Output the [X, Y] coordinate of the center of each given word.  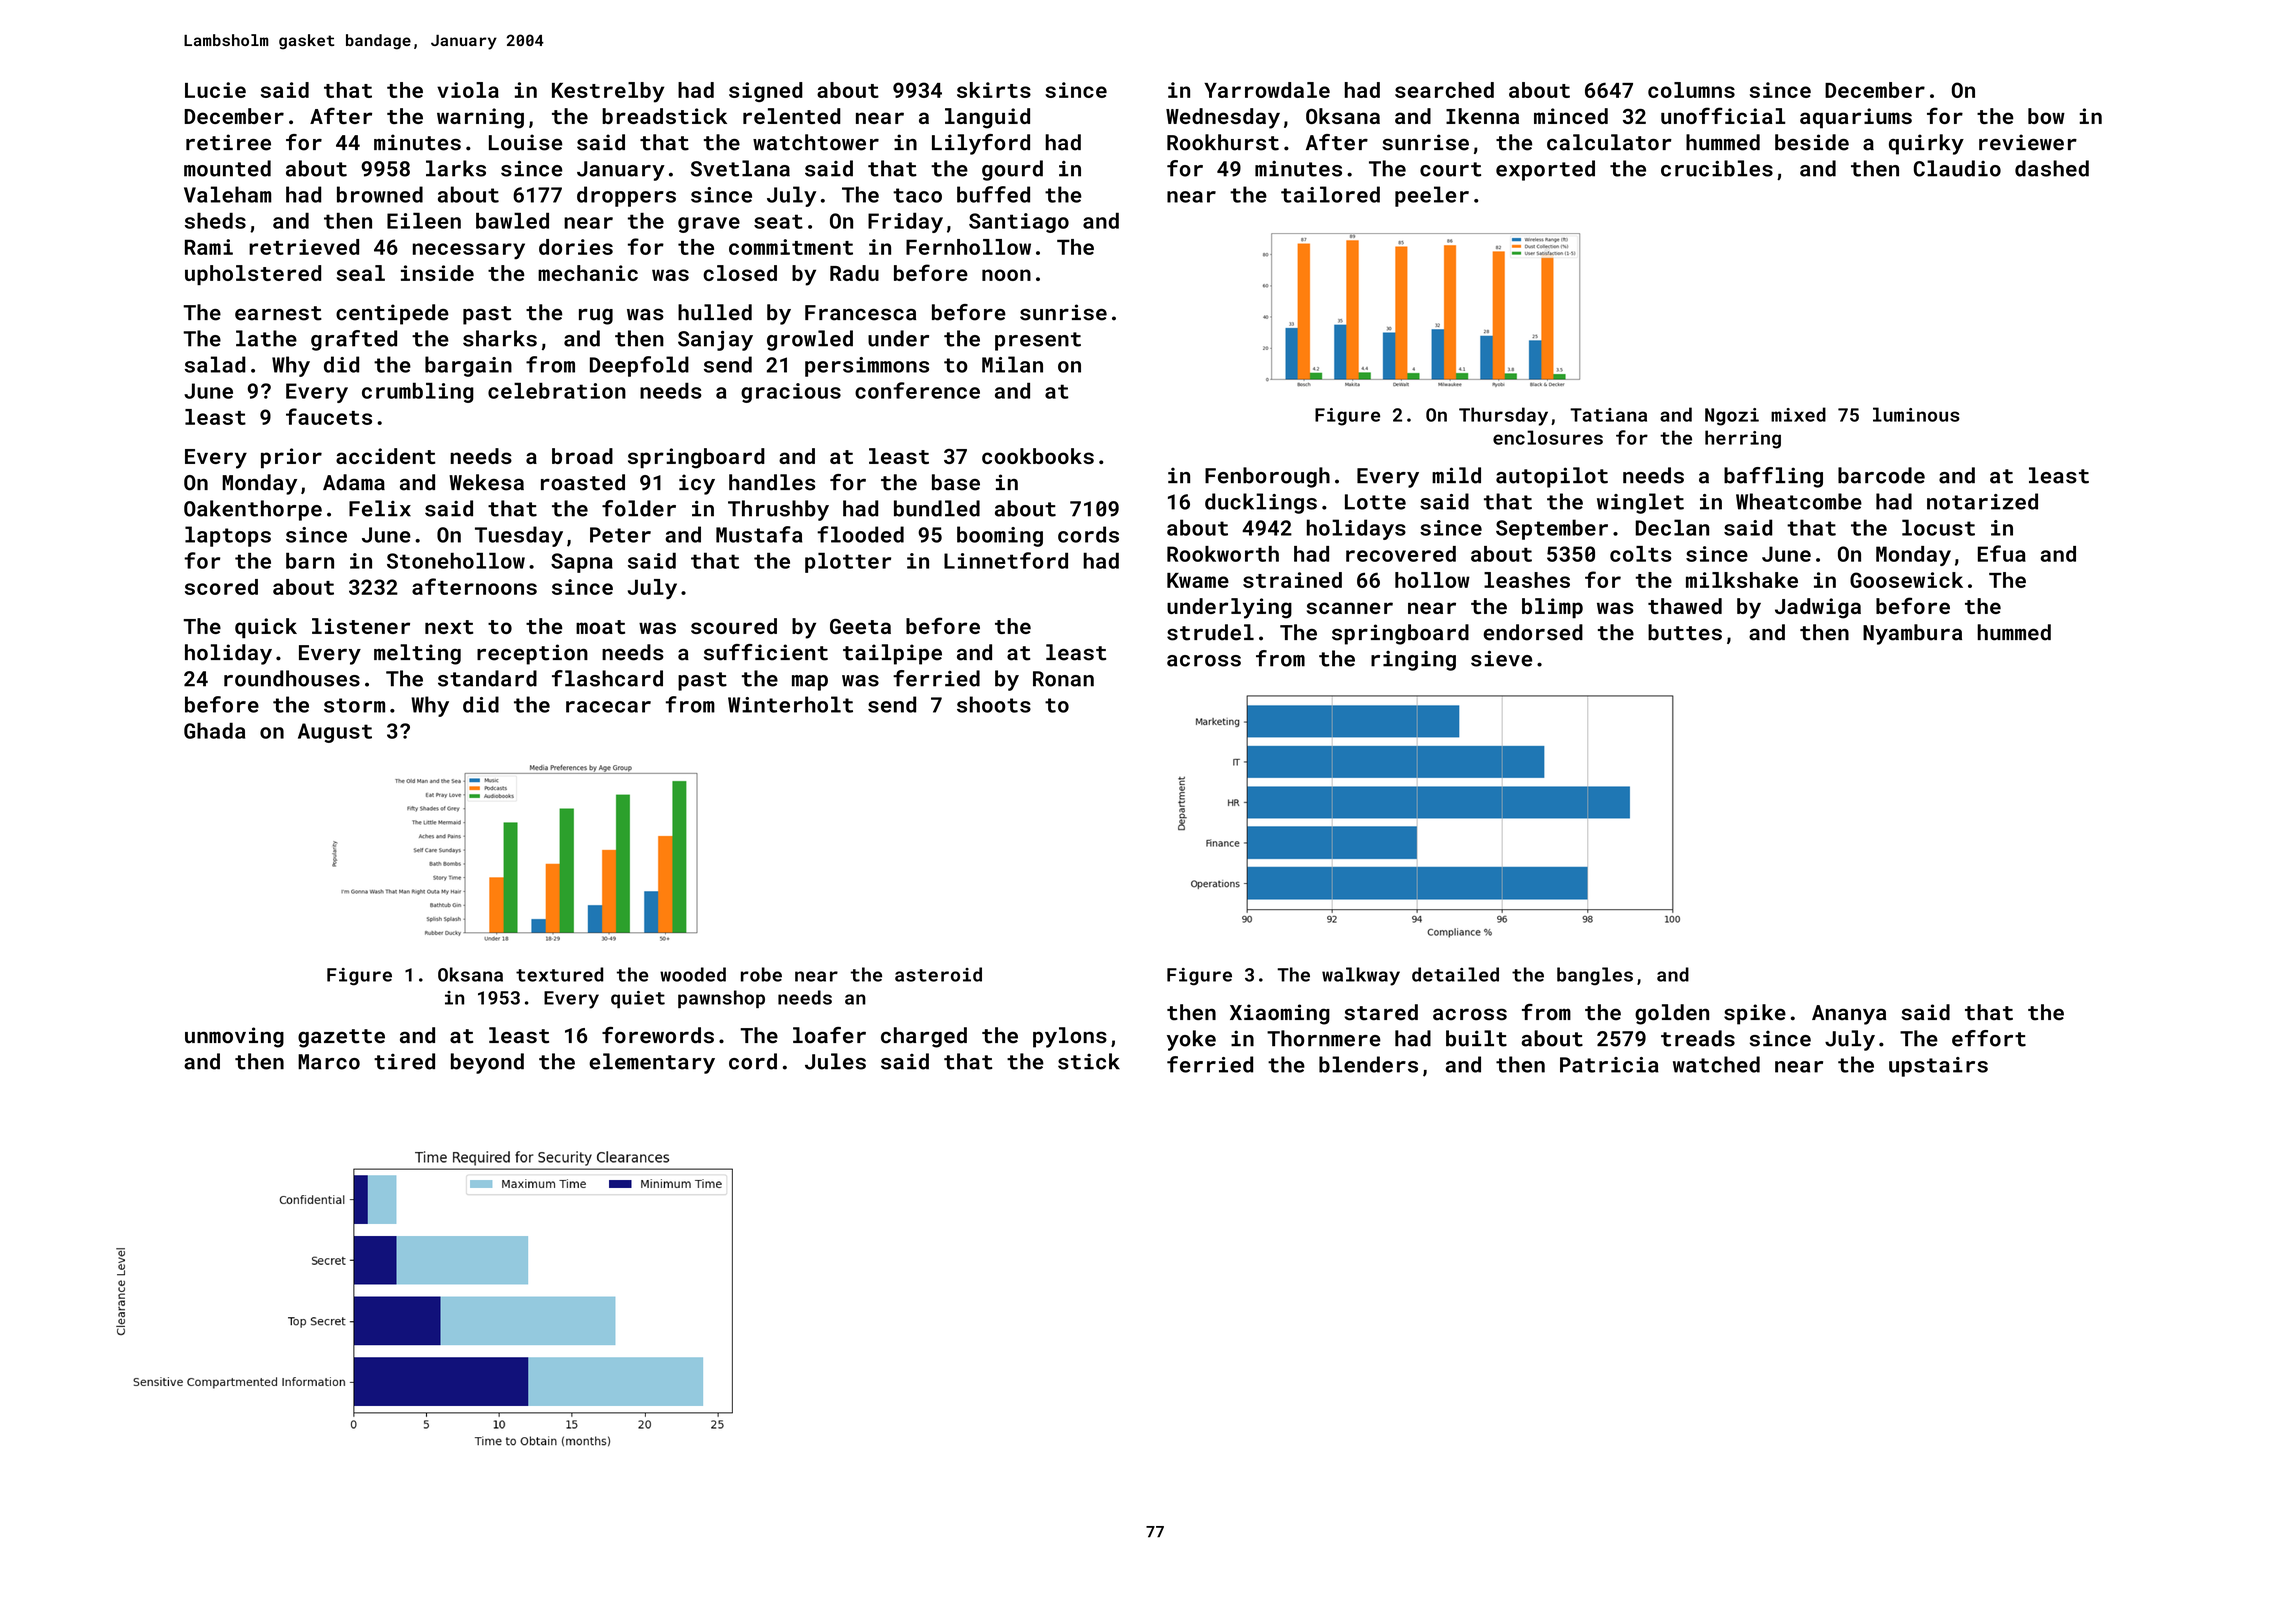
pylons [1070, 1037]
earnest [278, 313]
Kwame [1198, 580]
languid [987, 118]
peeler [1432, 196]
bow [2046, 116]
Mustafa [759, 534]
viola [468, 90]
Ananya [1849, 1015]
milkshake [1742, 580]
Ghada [214, 730]
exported [1545, 170]
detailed [1455, 974]
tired [404, 1061]
